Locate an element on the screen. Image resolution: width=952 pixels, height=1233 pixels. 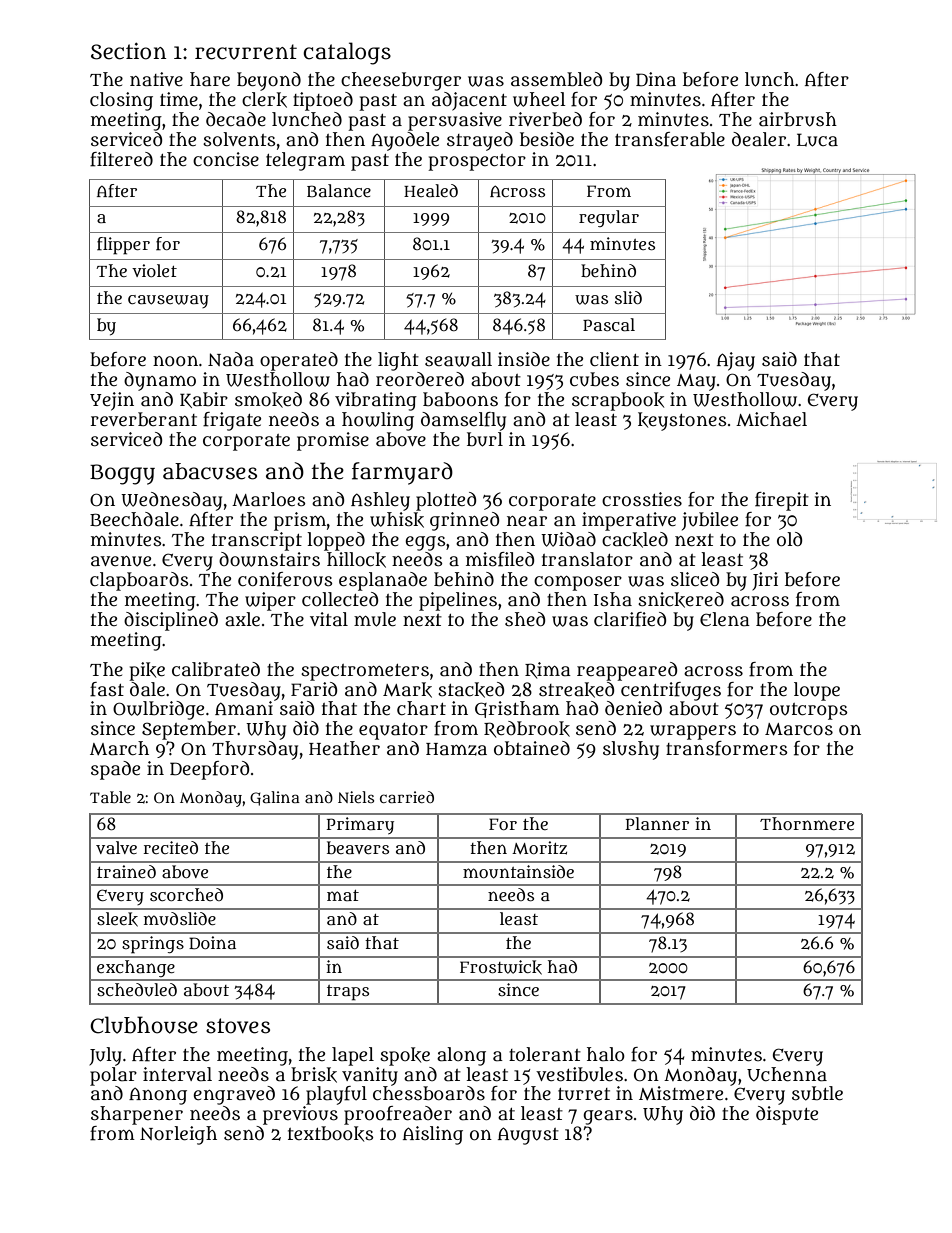
dispute is located at coordinates (787, 1115).
